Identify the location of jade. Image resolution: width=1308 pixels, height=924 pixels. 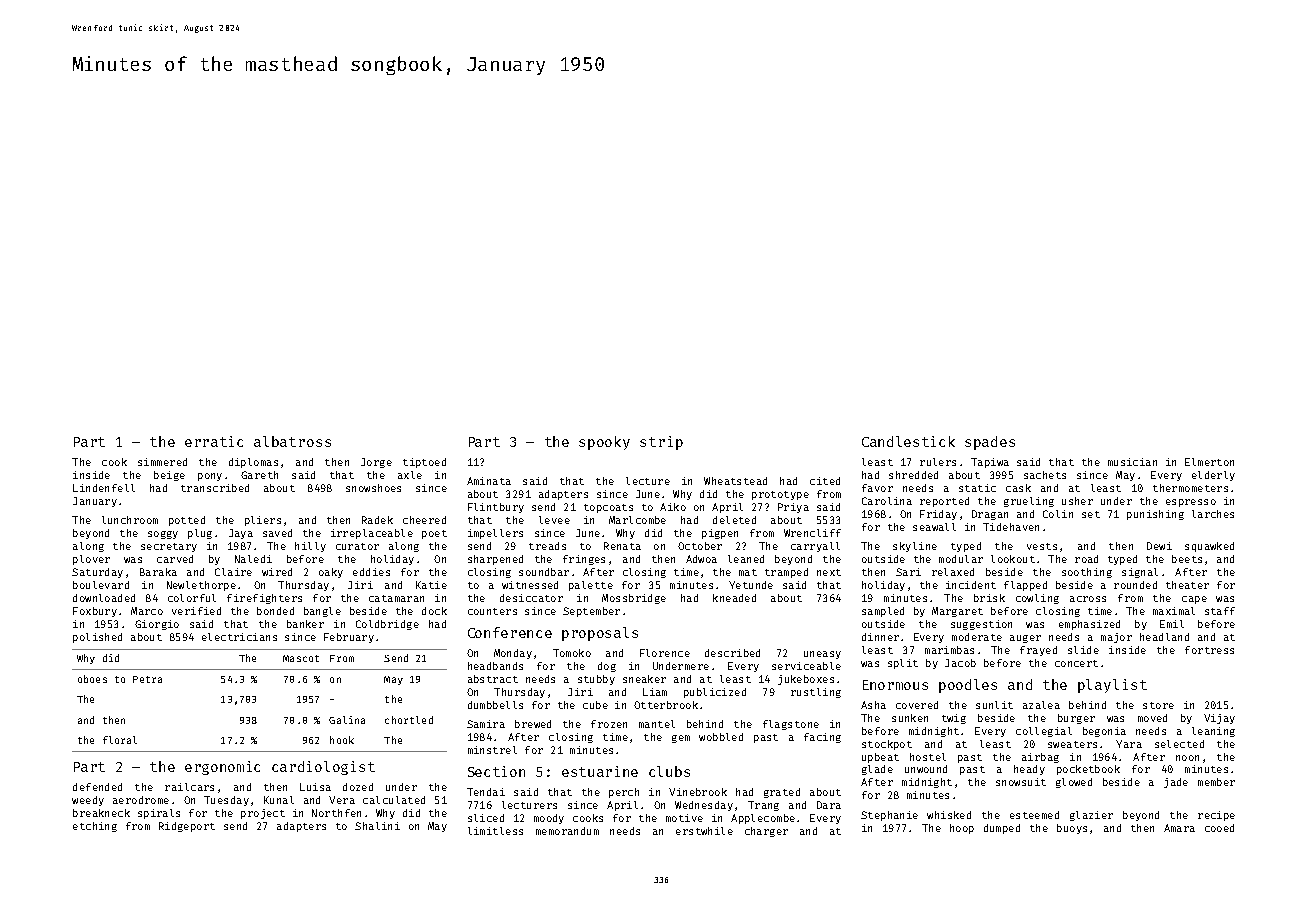
(1176, 783).
